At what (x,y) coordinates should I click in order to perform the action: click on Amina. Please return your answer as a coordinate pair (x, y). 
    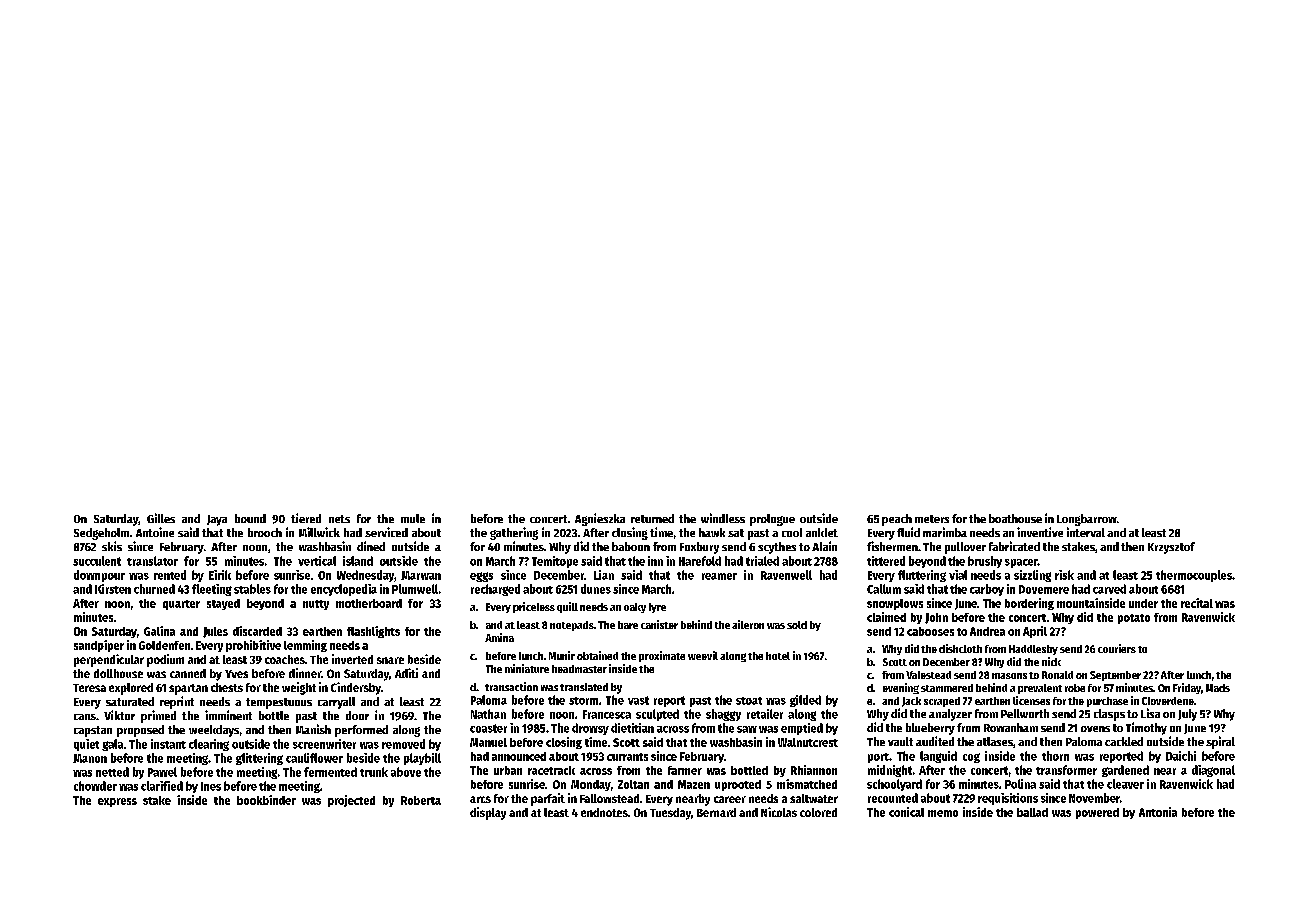
    Looking at the image, I should click on (499, 637).
